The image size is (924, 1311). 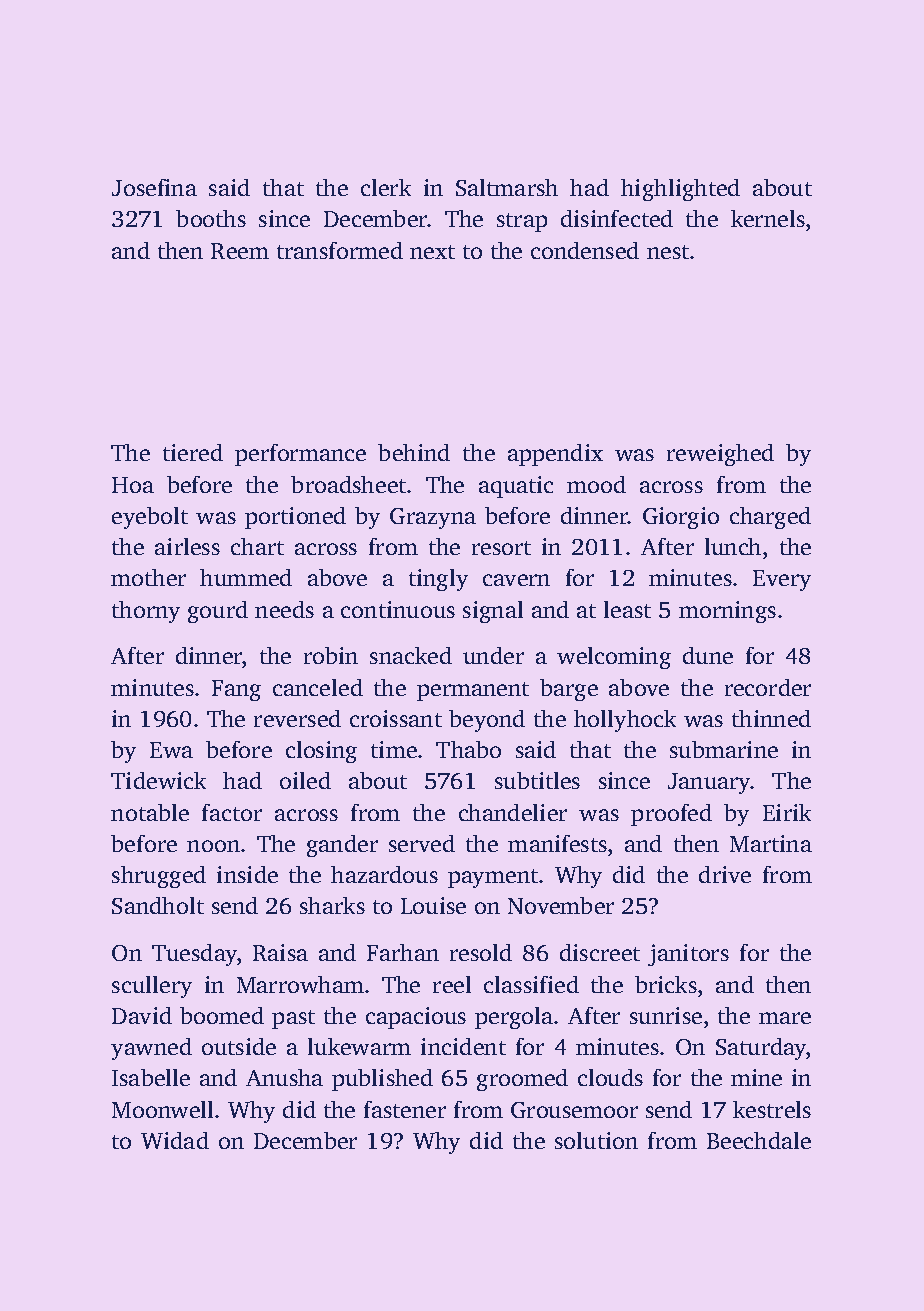 I want to click on bricks, so click(x=666, y=984).
